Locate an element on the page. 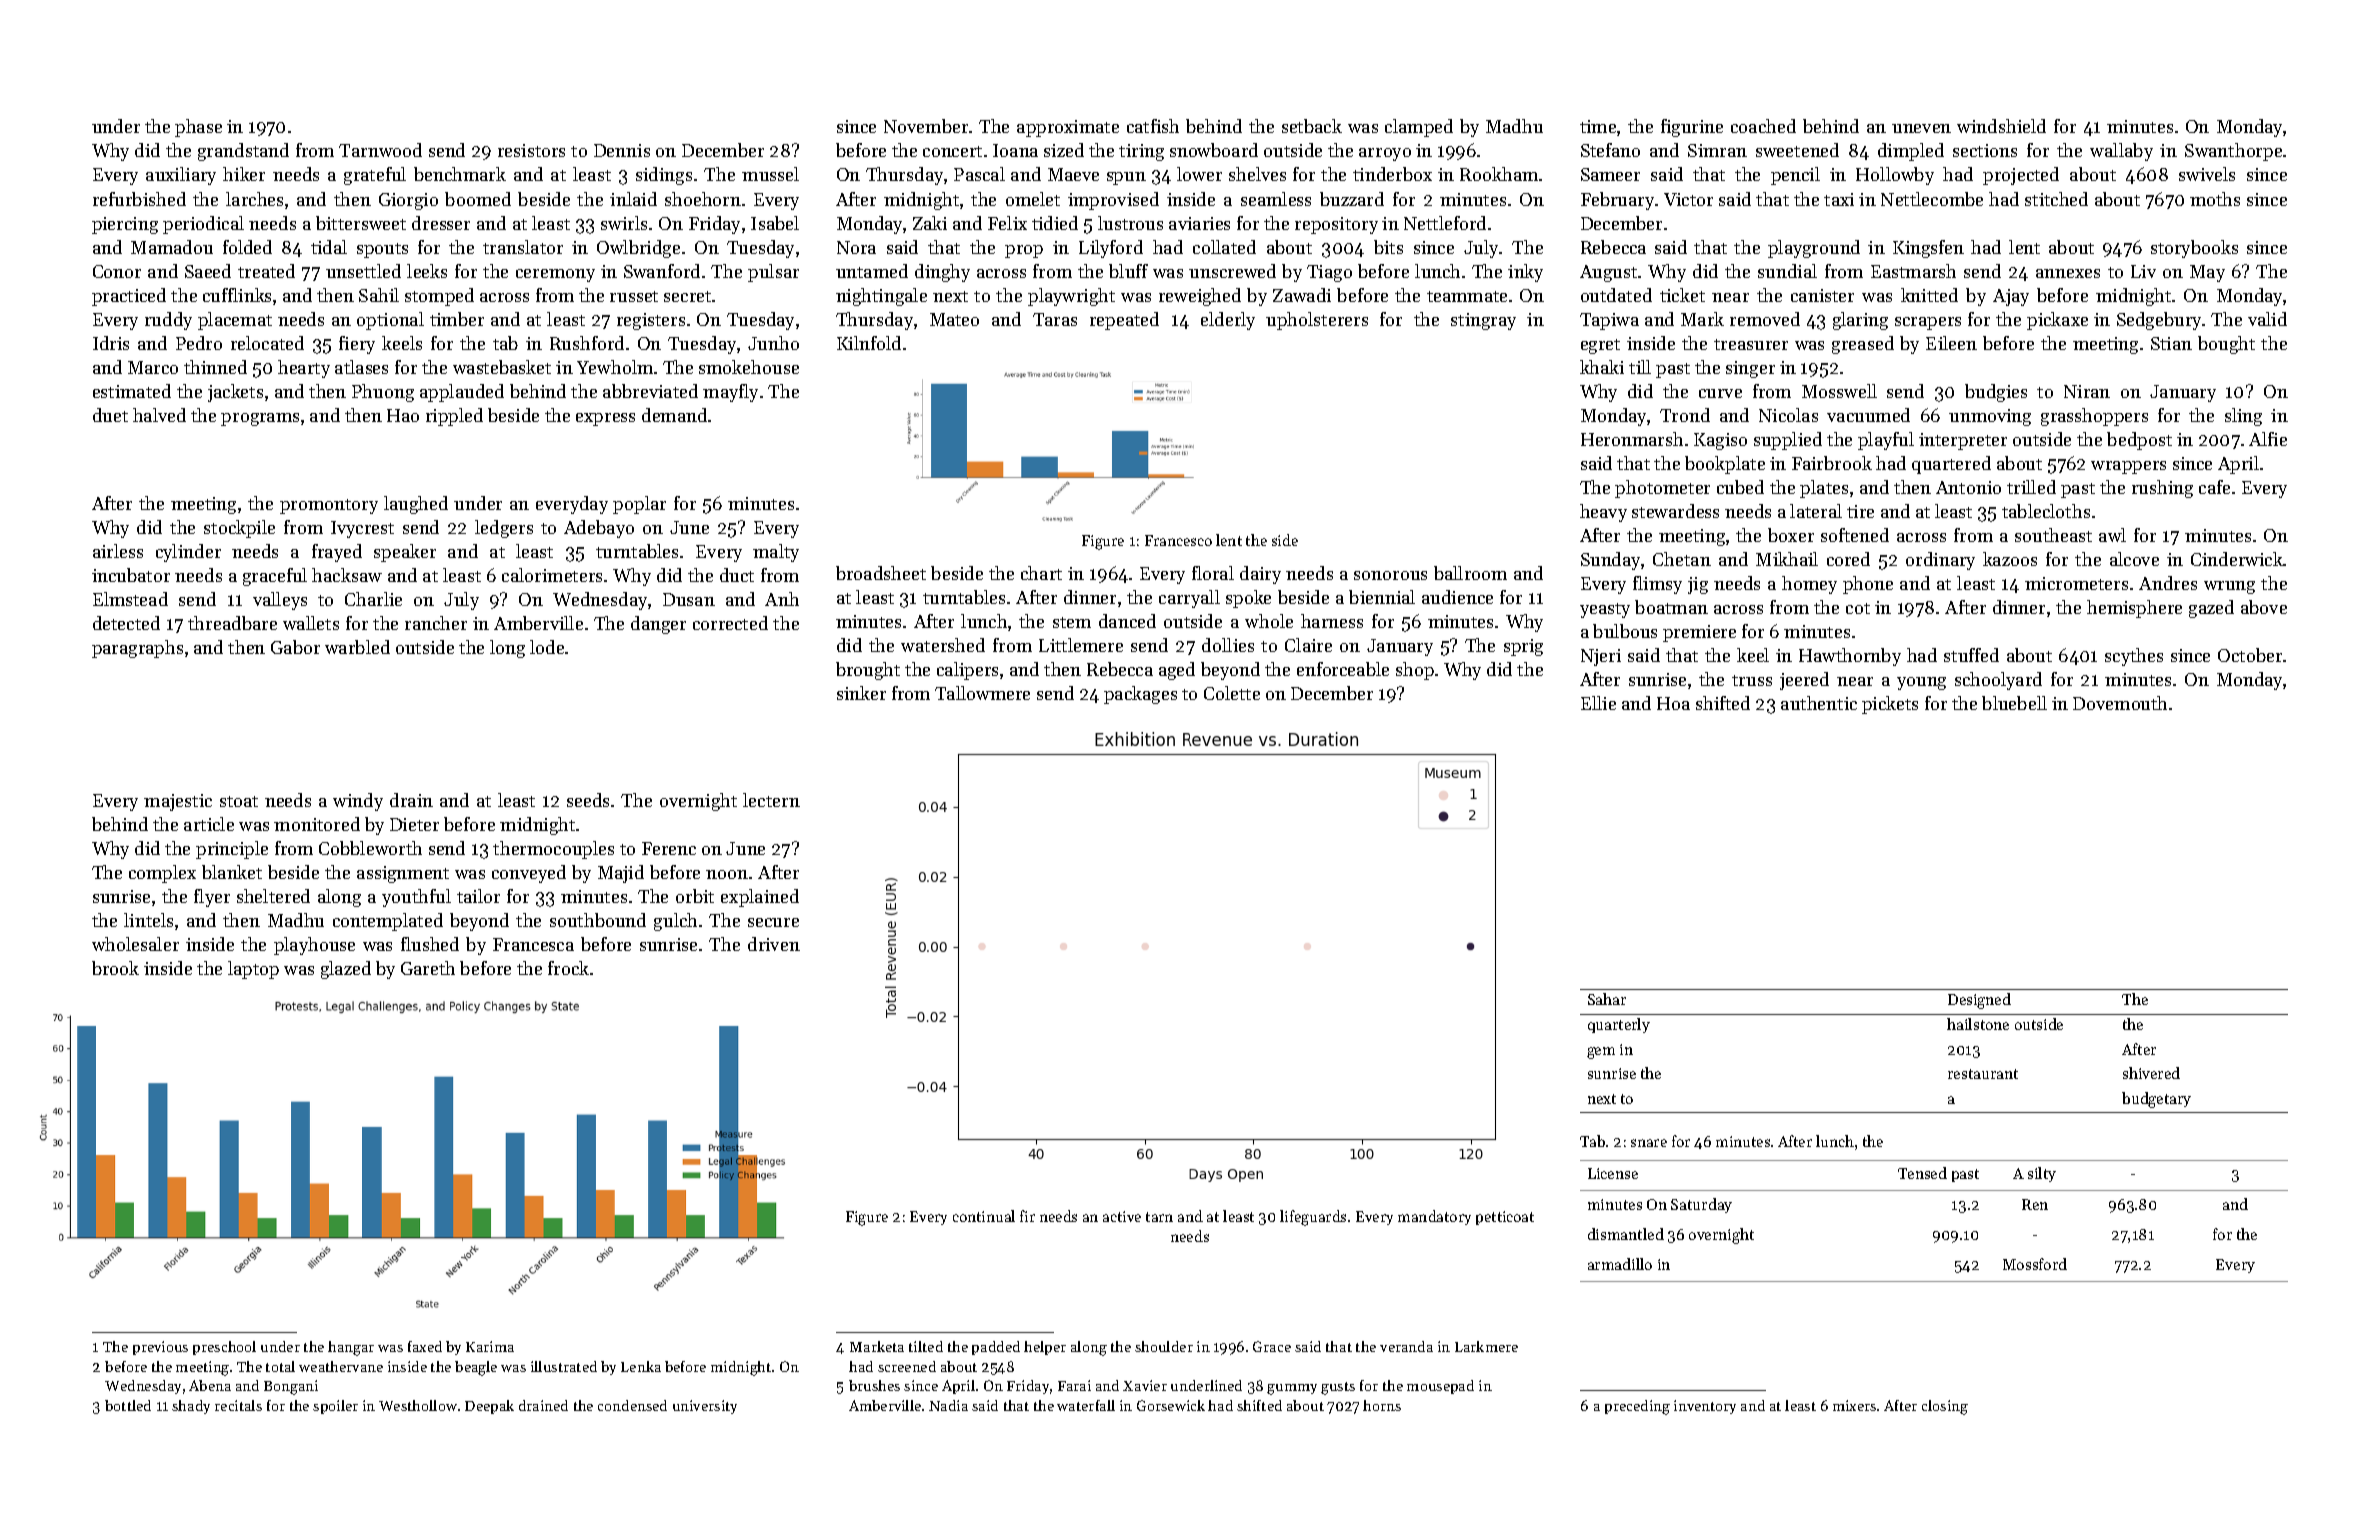 The height and width of the image is (1540, 2380). petticoat is located at coordinates (1505, 1218).
